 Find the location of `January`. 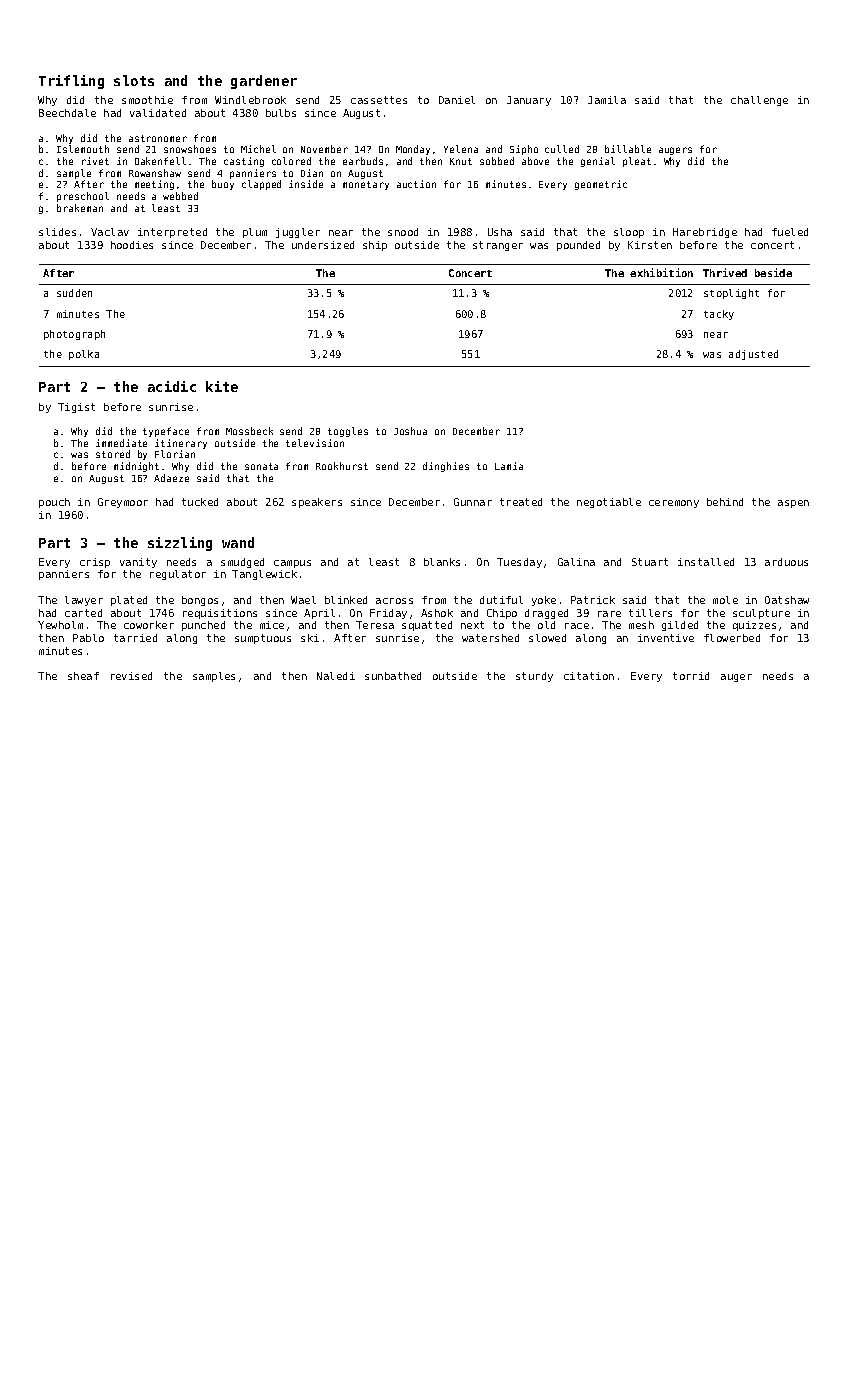

January is located at coordinates (529, 101).
